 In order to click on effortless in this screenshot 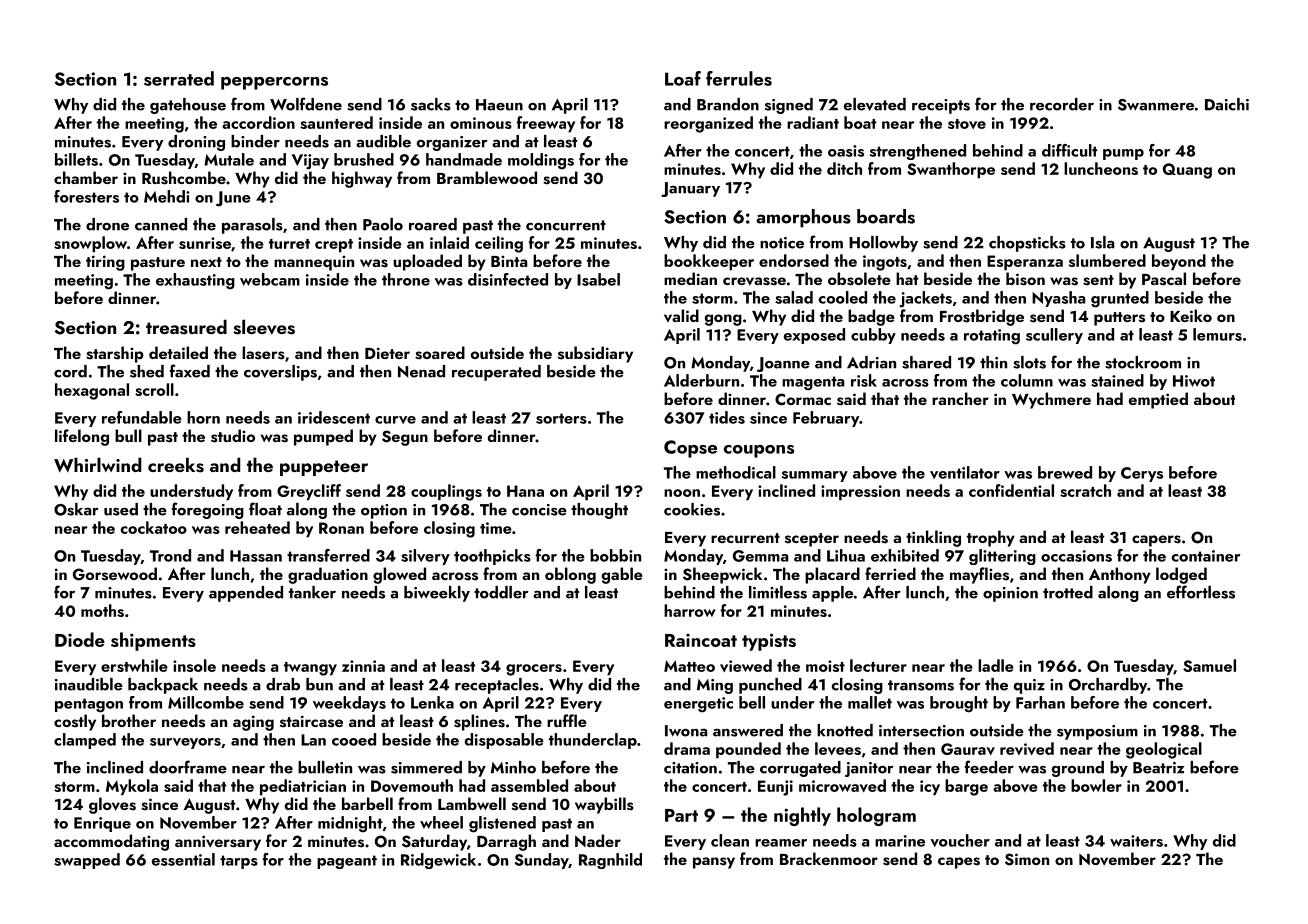, I will do `click(1201, 592)`.
